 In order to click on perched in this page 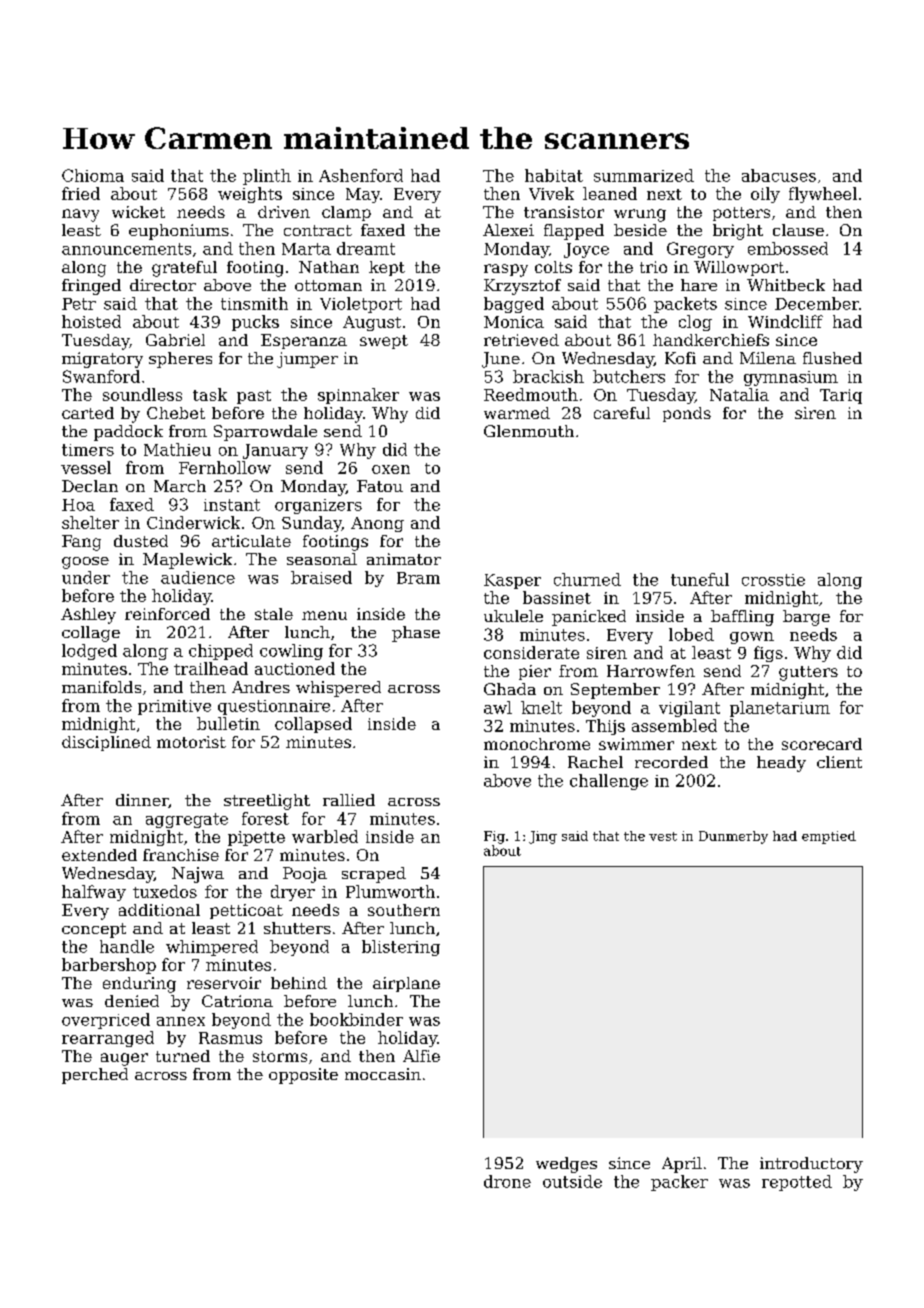, I will do `click(95, 1076)`.
